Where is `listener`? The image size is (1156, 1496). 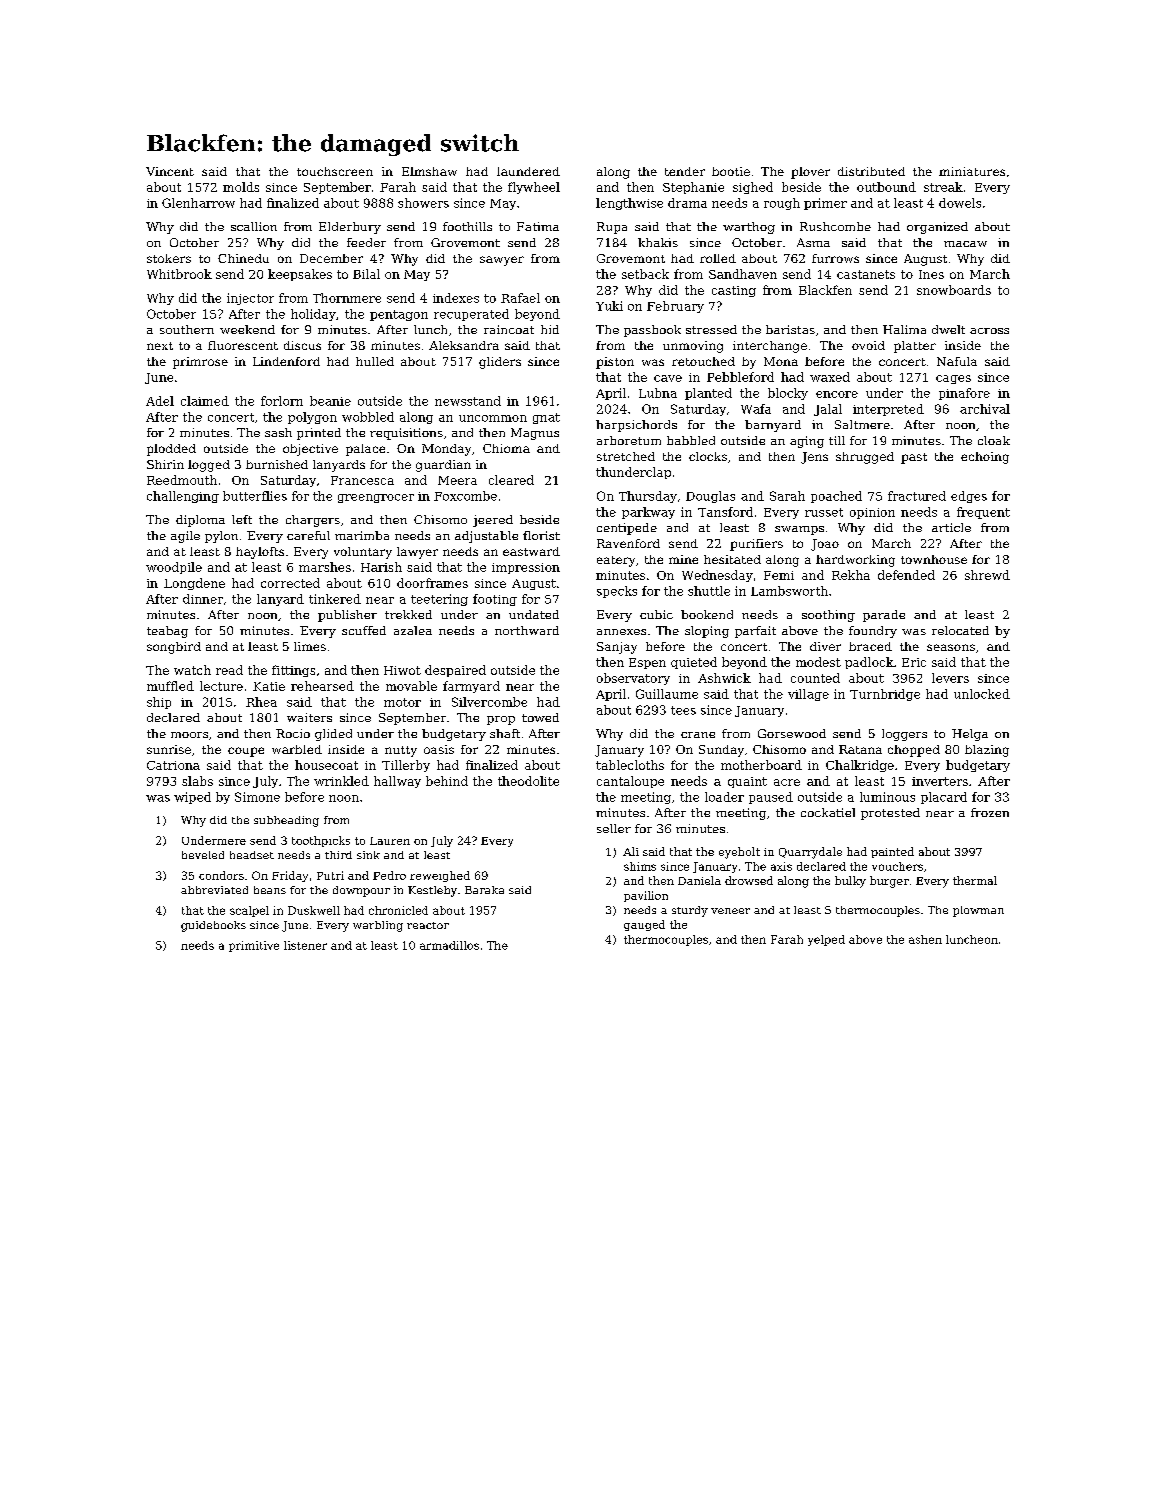 listener is located at coordinates (305, 945).
